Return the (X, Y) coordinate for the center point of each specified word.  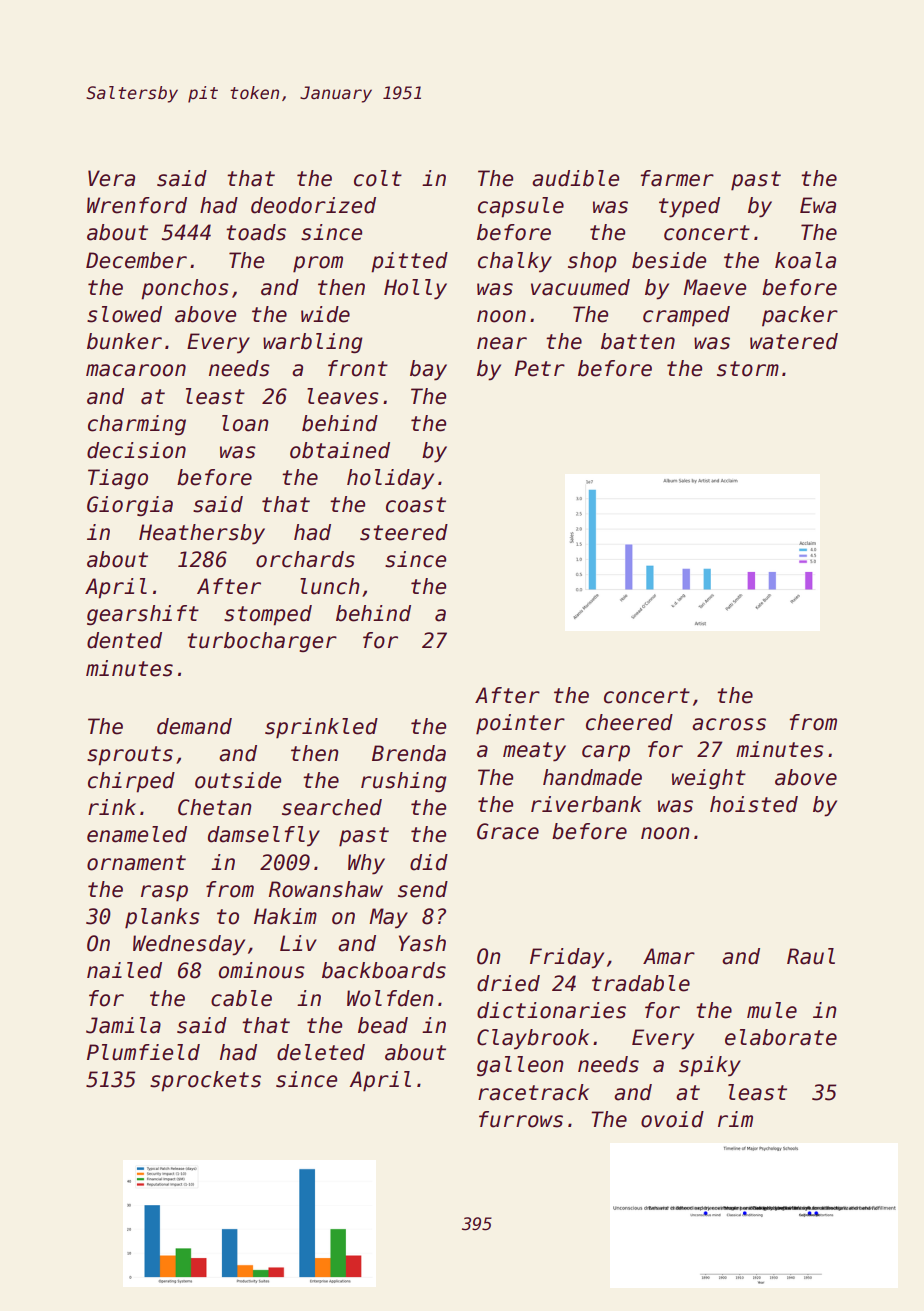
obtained (340, 450)
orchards (305, 559)
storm (748, 369)
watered (794, 341)
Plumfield (143, 1052)
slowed (124, 314)
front (358, 368)
